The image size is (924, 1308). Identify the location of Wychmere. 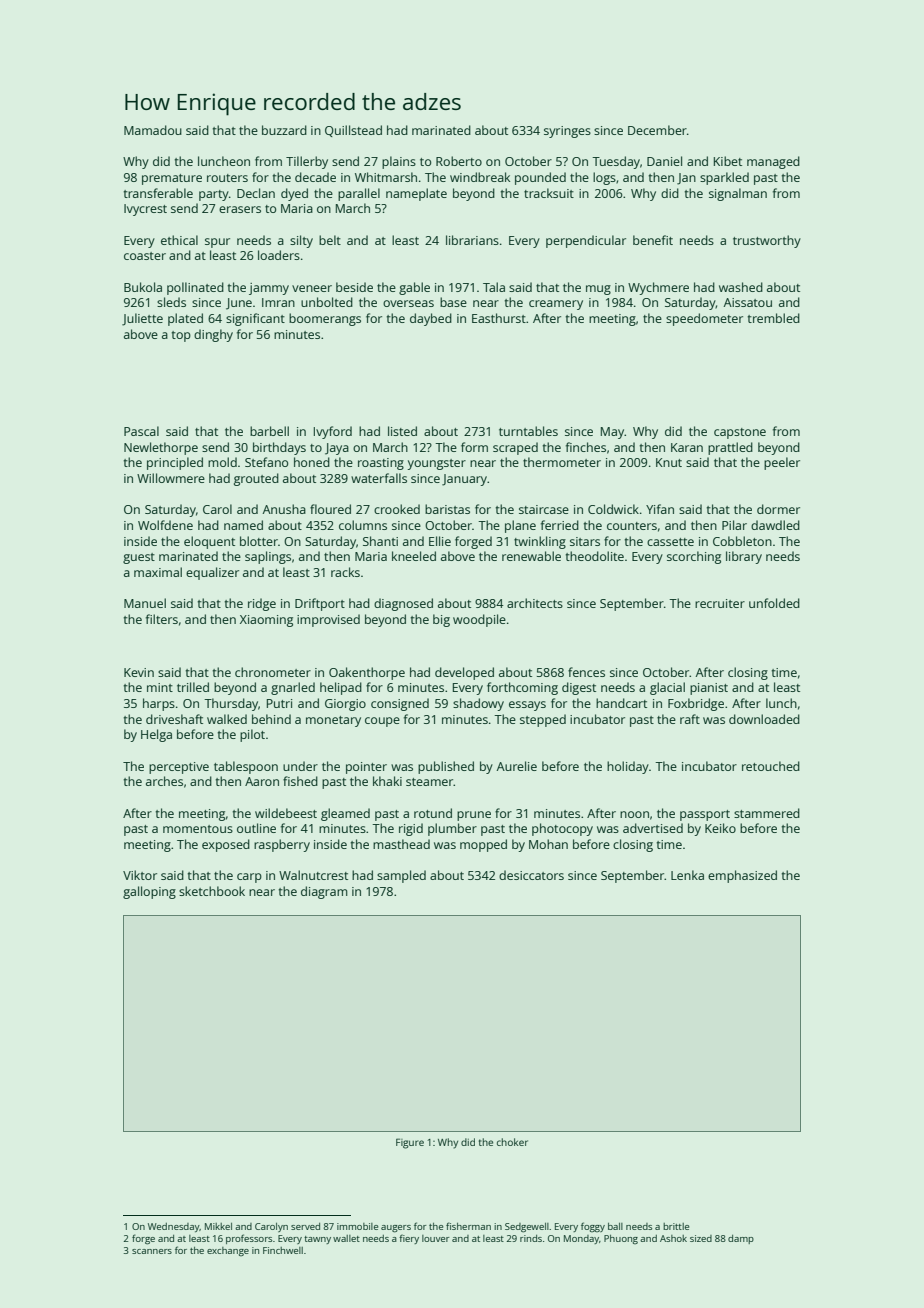
(658, 288).
